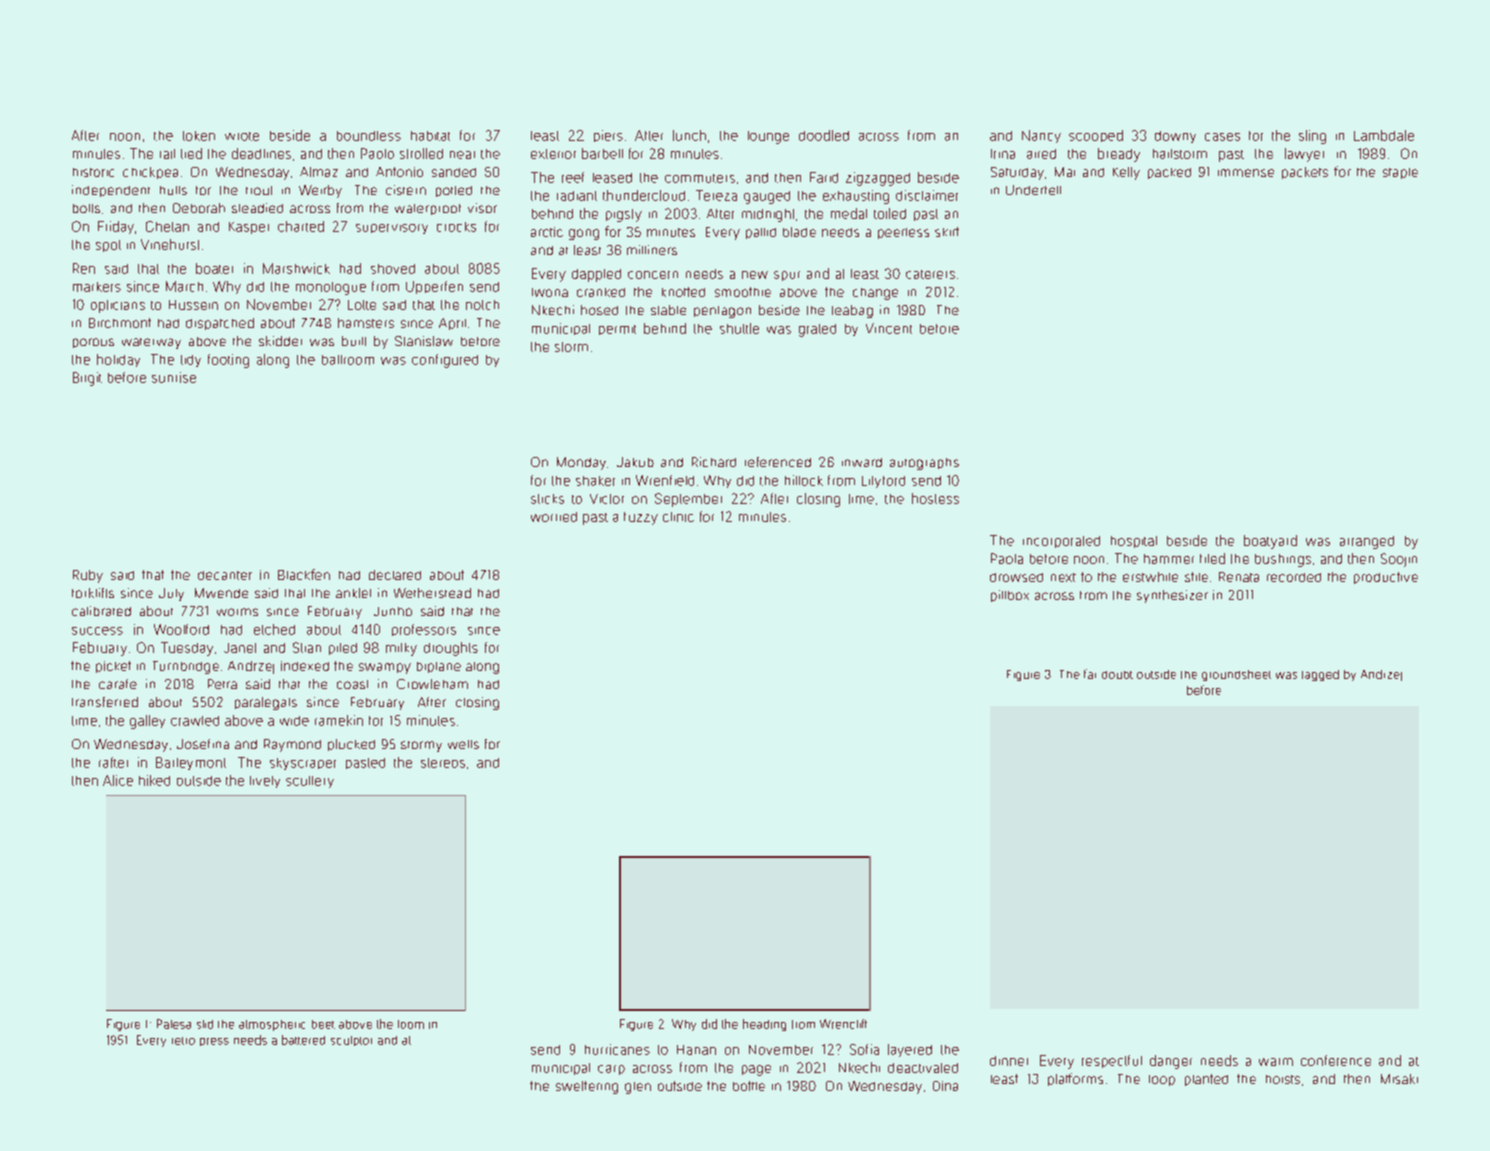 The height and width of the screenshot is (1151, 1490). I want to click on Lambdale, so click(1384, 135).
